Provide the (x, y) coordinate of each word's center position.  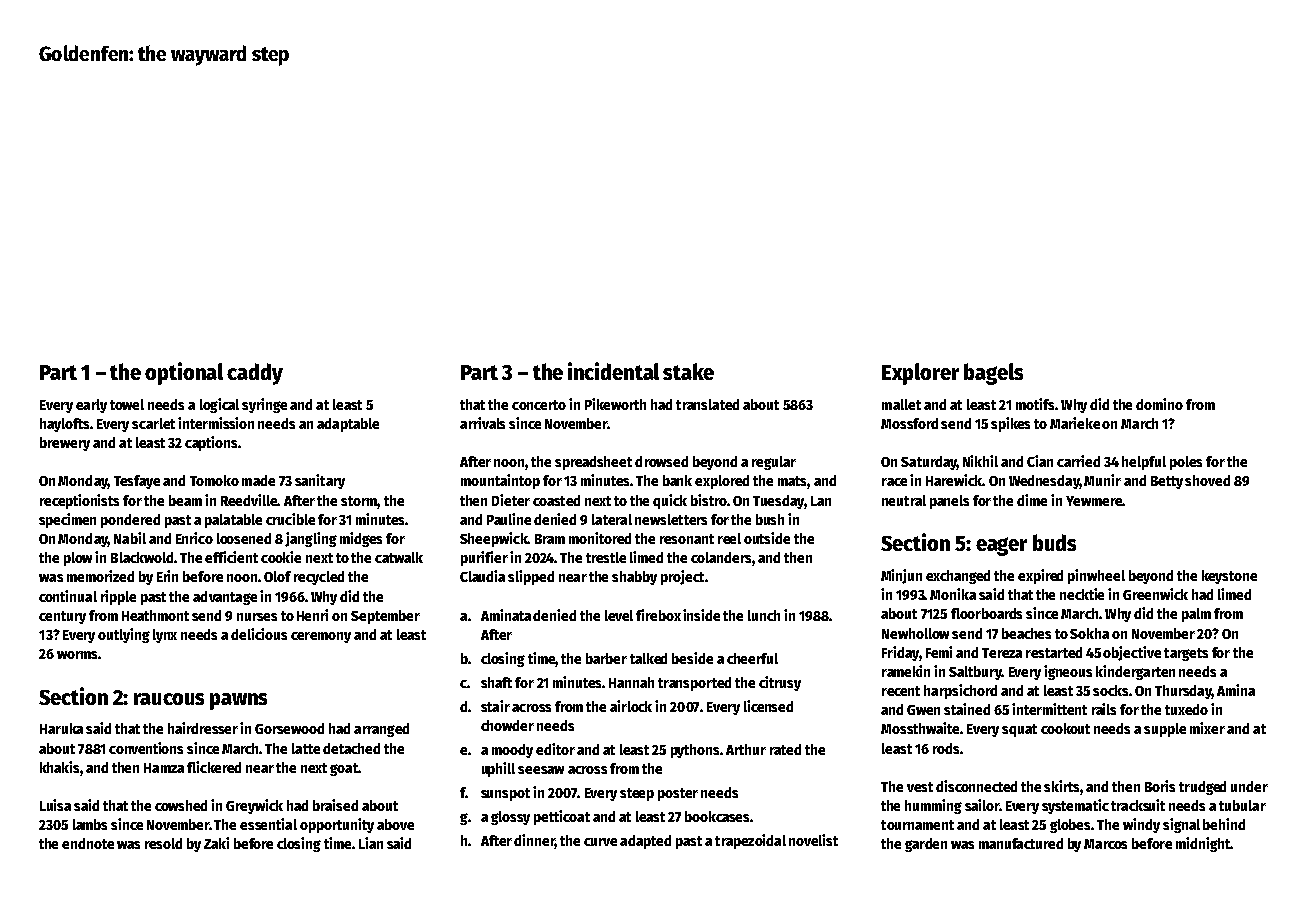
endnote (88, 843)
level (619, 615)
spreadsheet (593, 463)
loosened (244, 538)
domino (1159, 404)
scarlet (153, 423)
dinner (534, 841)
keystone (1229, 577)
